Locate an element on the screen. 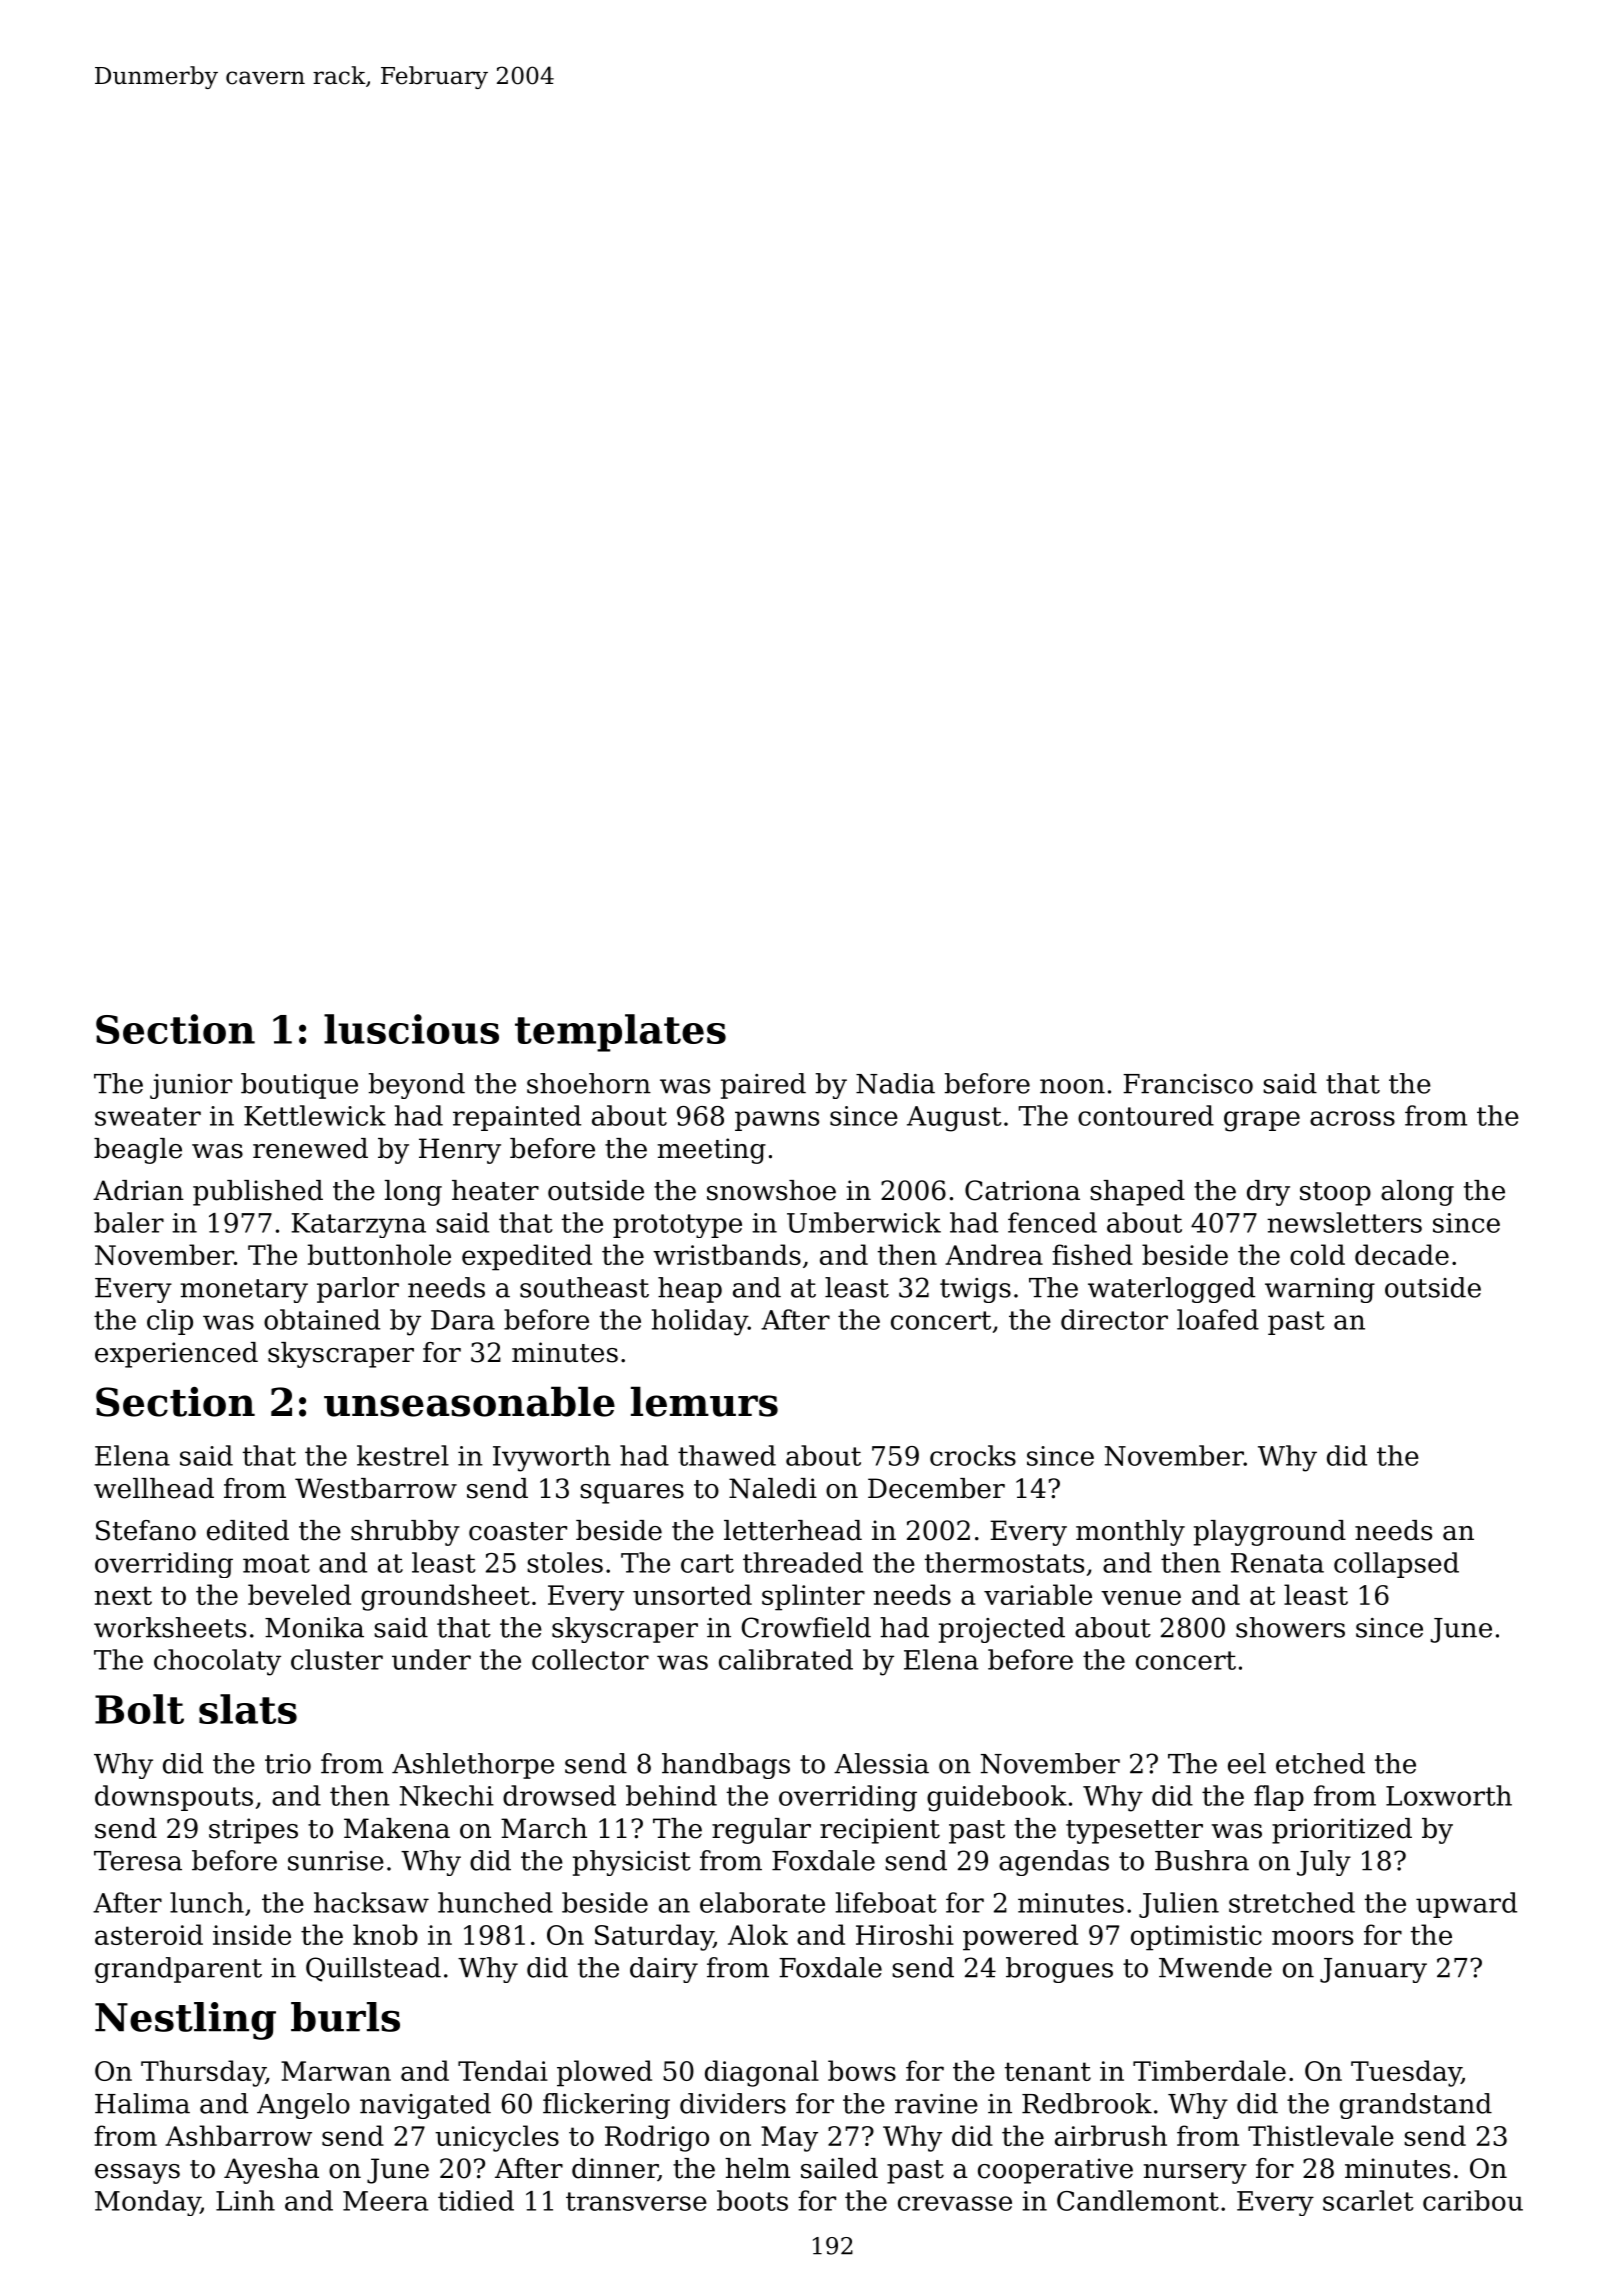 The width and height of the screenshot is (1620, 2292). sunrise is located at coordinates (336, 1861).
